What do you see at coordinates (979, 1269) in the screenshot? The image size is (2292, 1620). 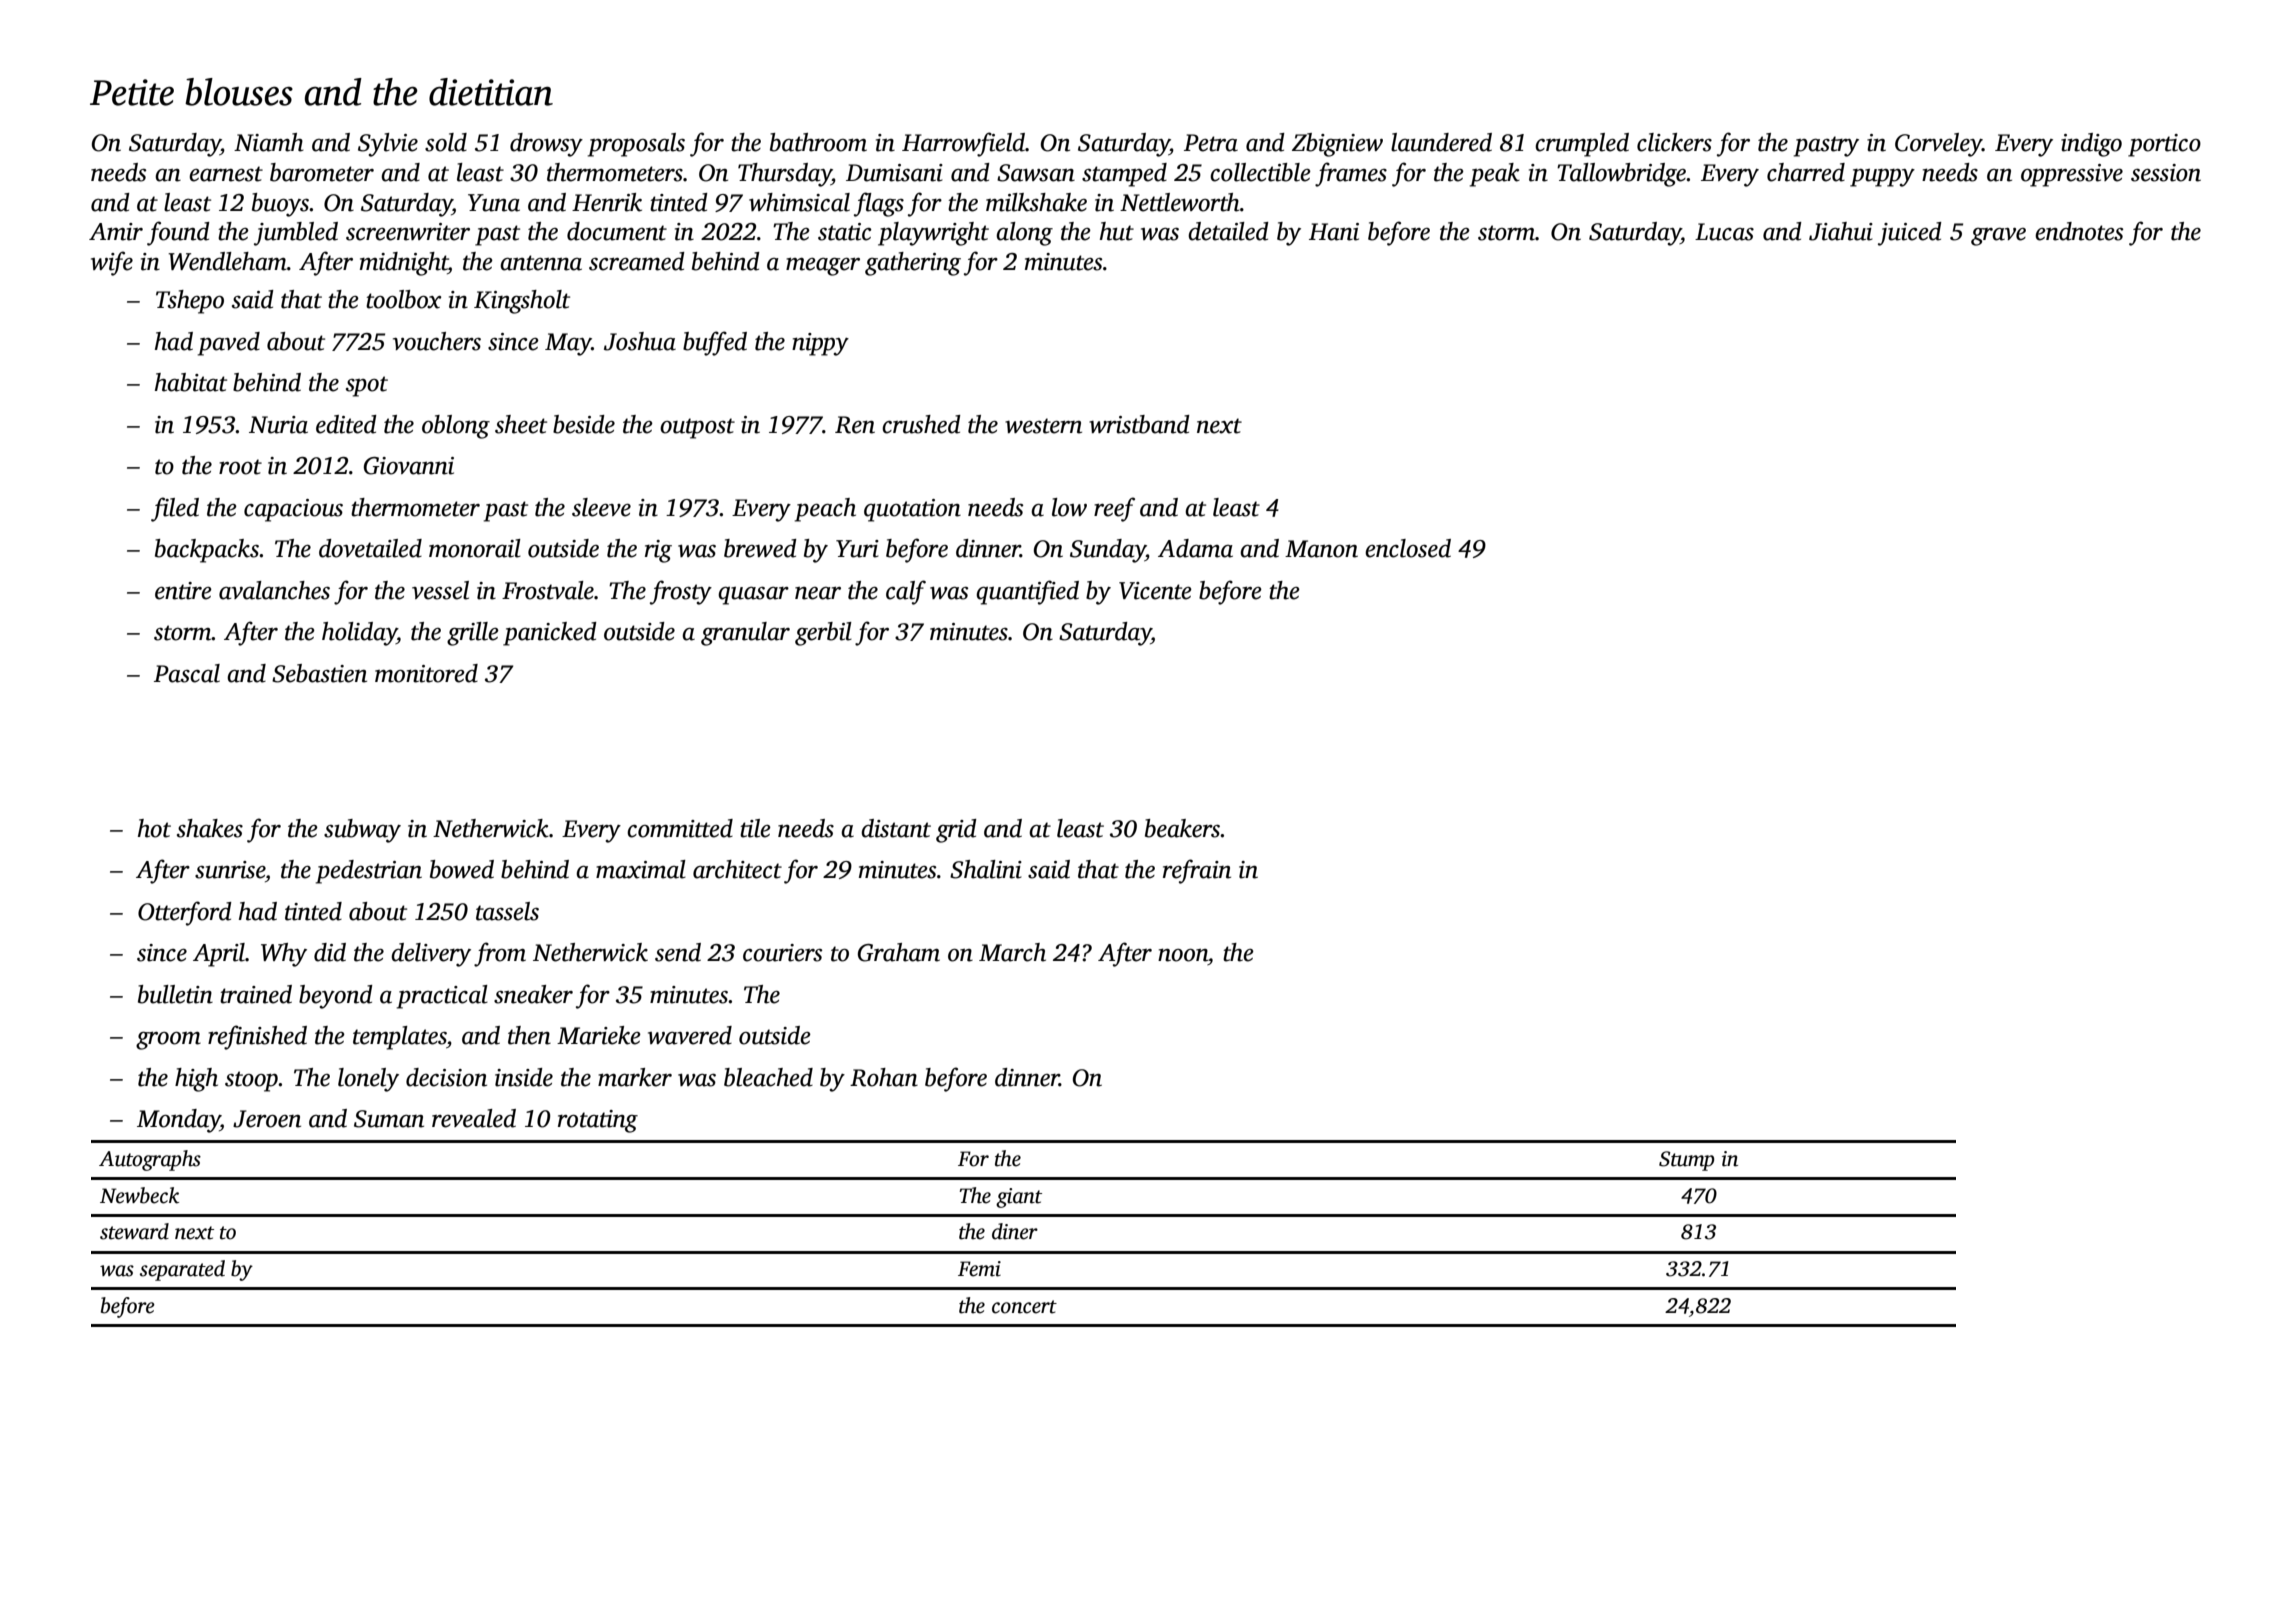 I see `Femi` at bounding box center [979, 1269].
